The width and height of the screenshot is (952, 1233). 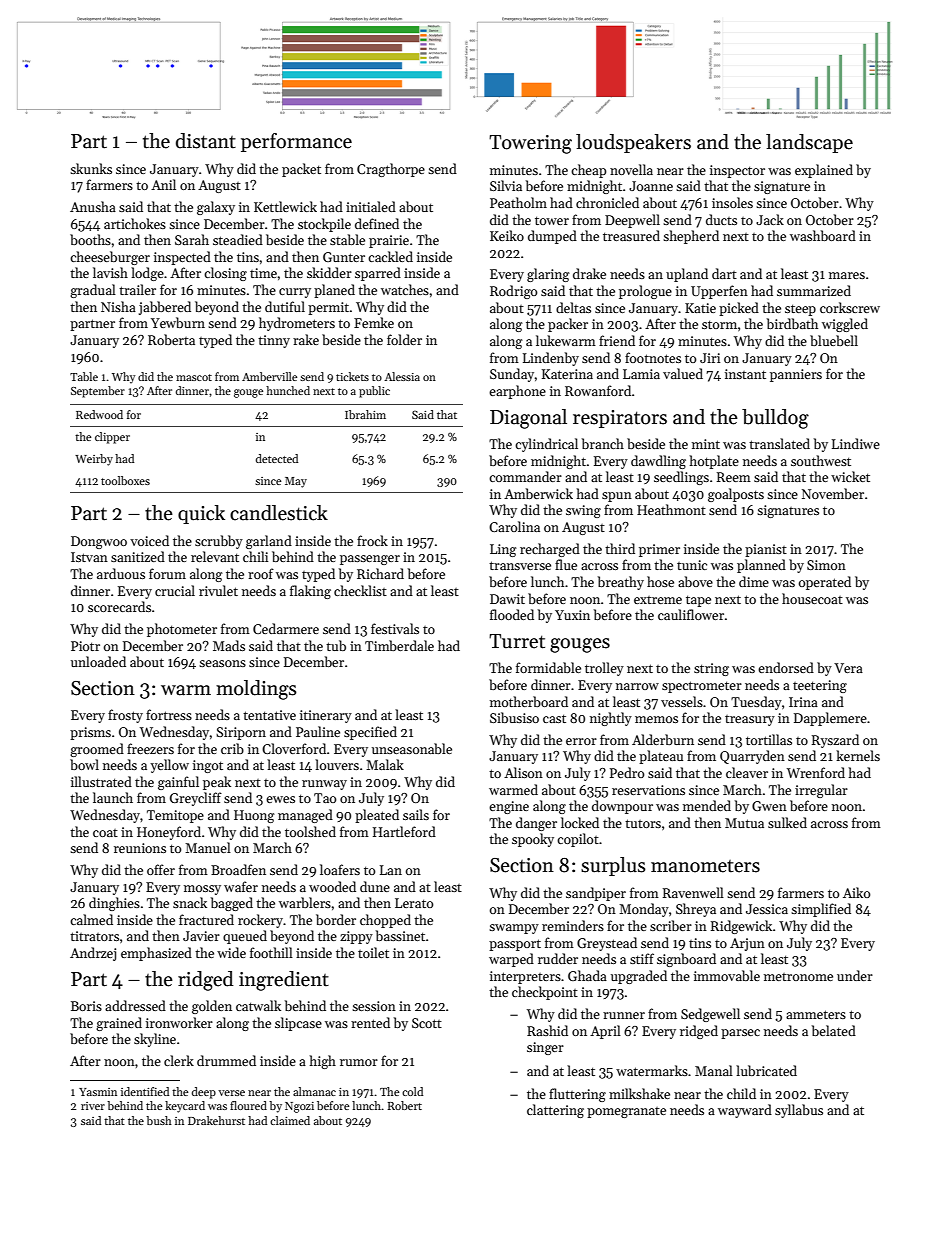 I want to click on reunions, so click(x=140, y=848).
